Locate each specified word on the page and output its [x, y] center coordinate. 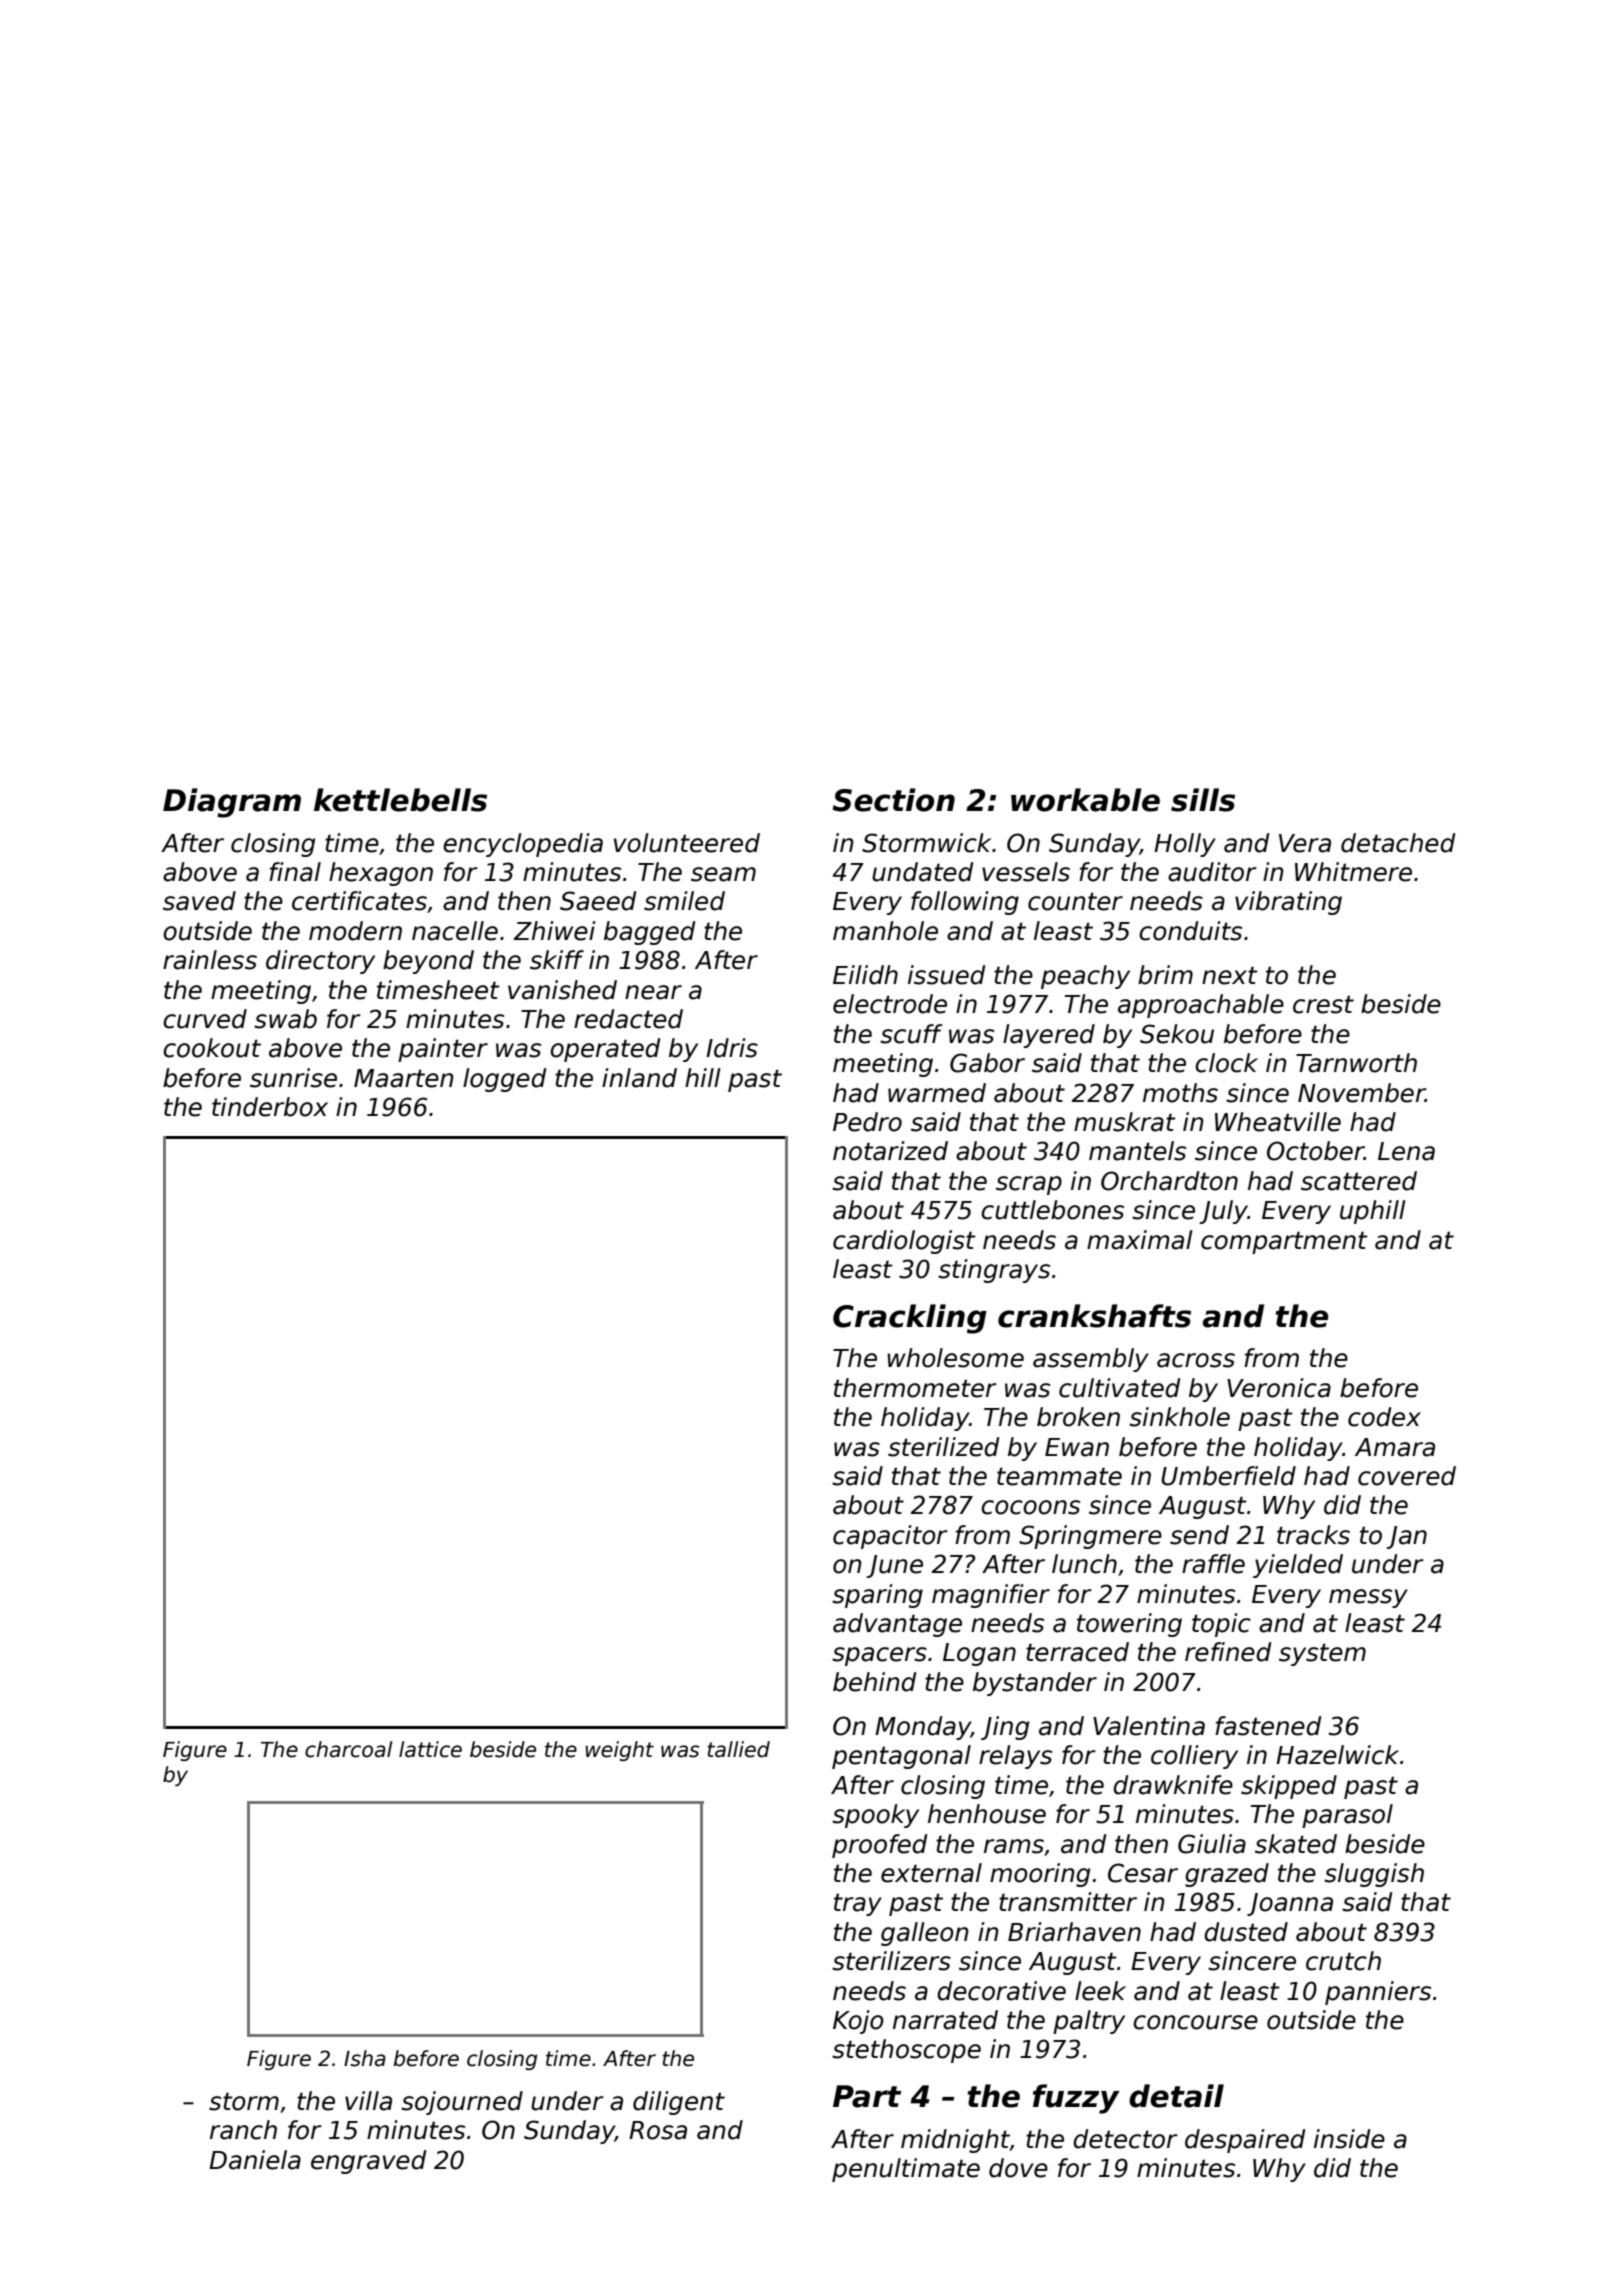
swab [285, 1019]
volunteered [687, 843]
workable [1085, 800]
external [931, 1873]
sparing [877, 1596]
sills [1203, 800]
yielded [1298, 1566]
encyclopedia [523, 845]
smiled [684, 901]
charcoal [348, 1749]
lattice [430, 1749]
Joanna [1290, 1904]
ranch [243, 2130]
